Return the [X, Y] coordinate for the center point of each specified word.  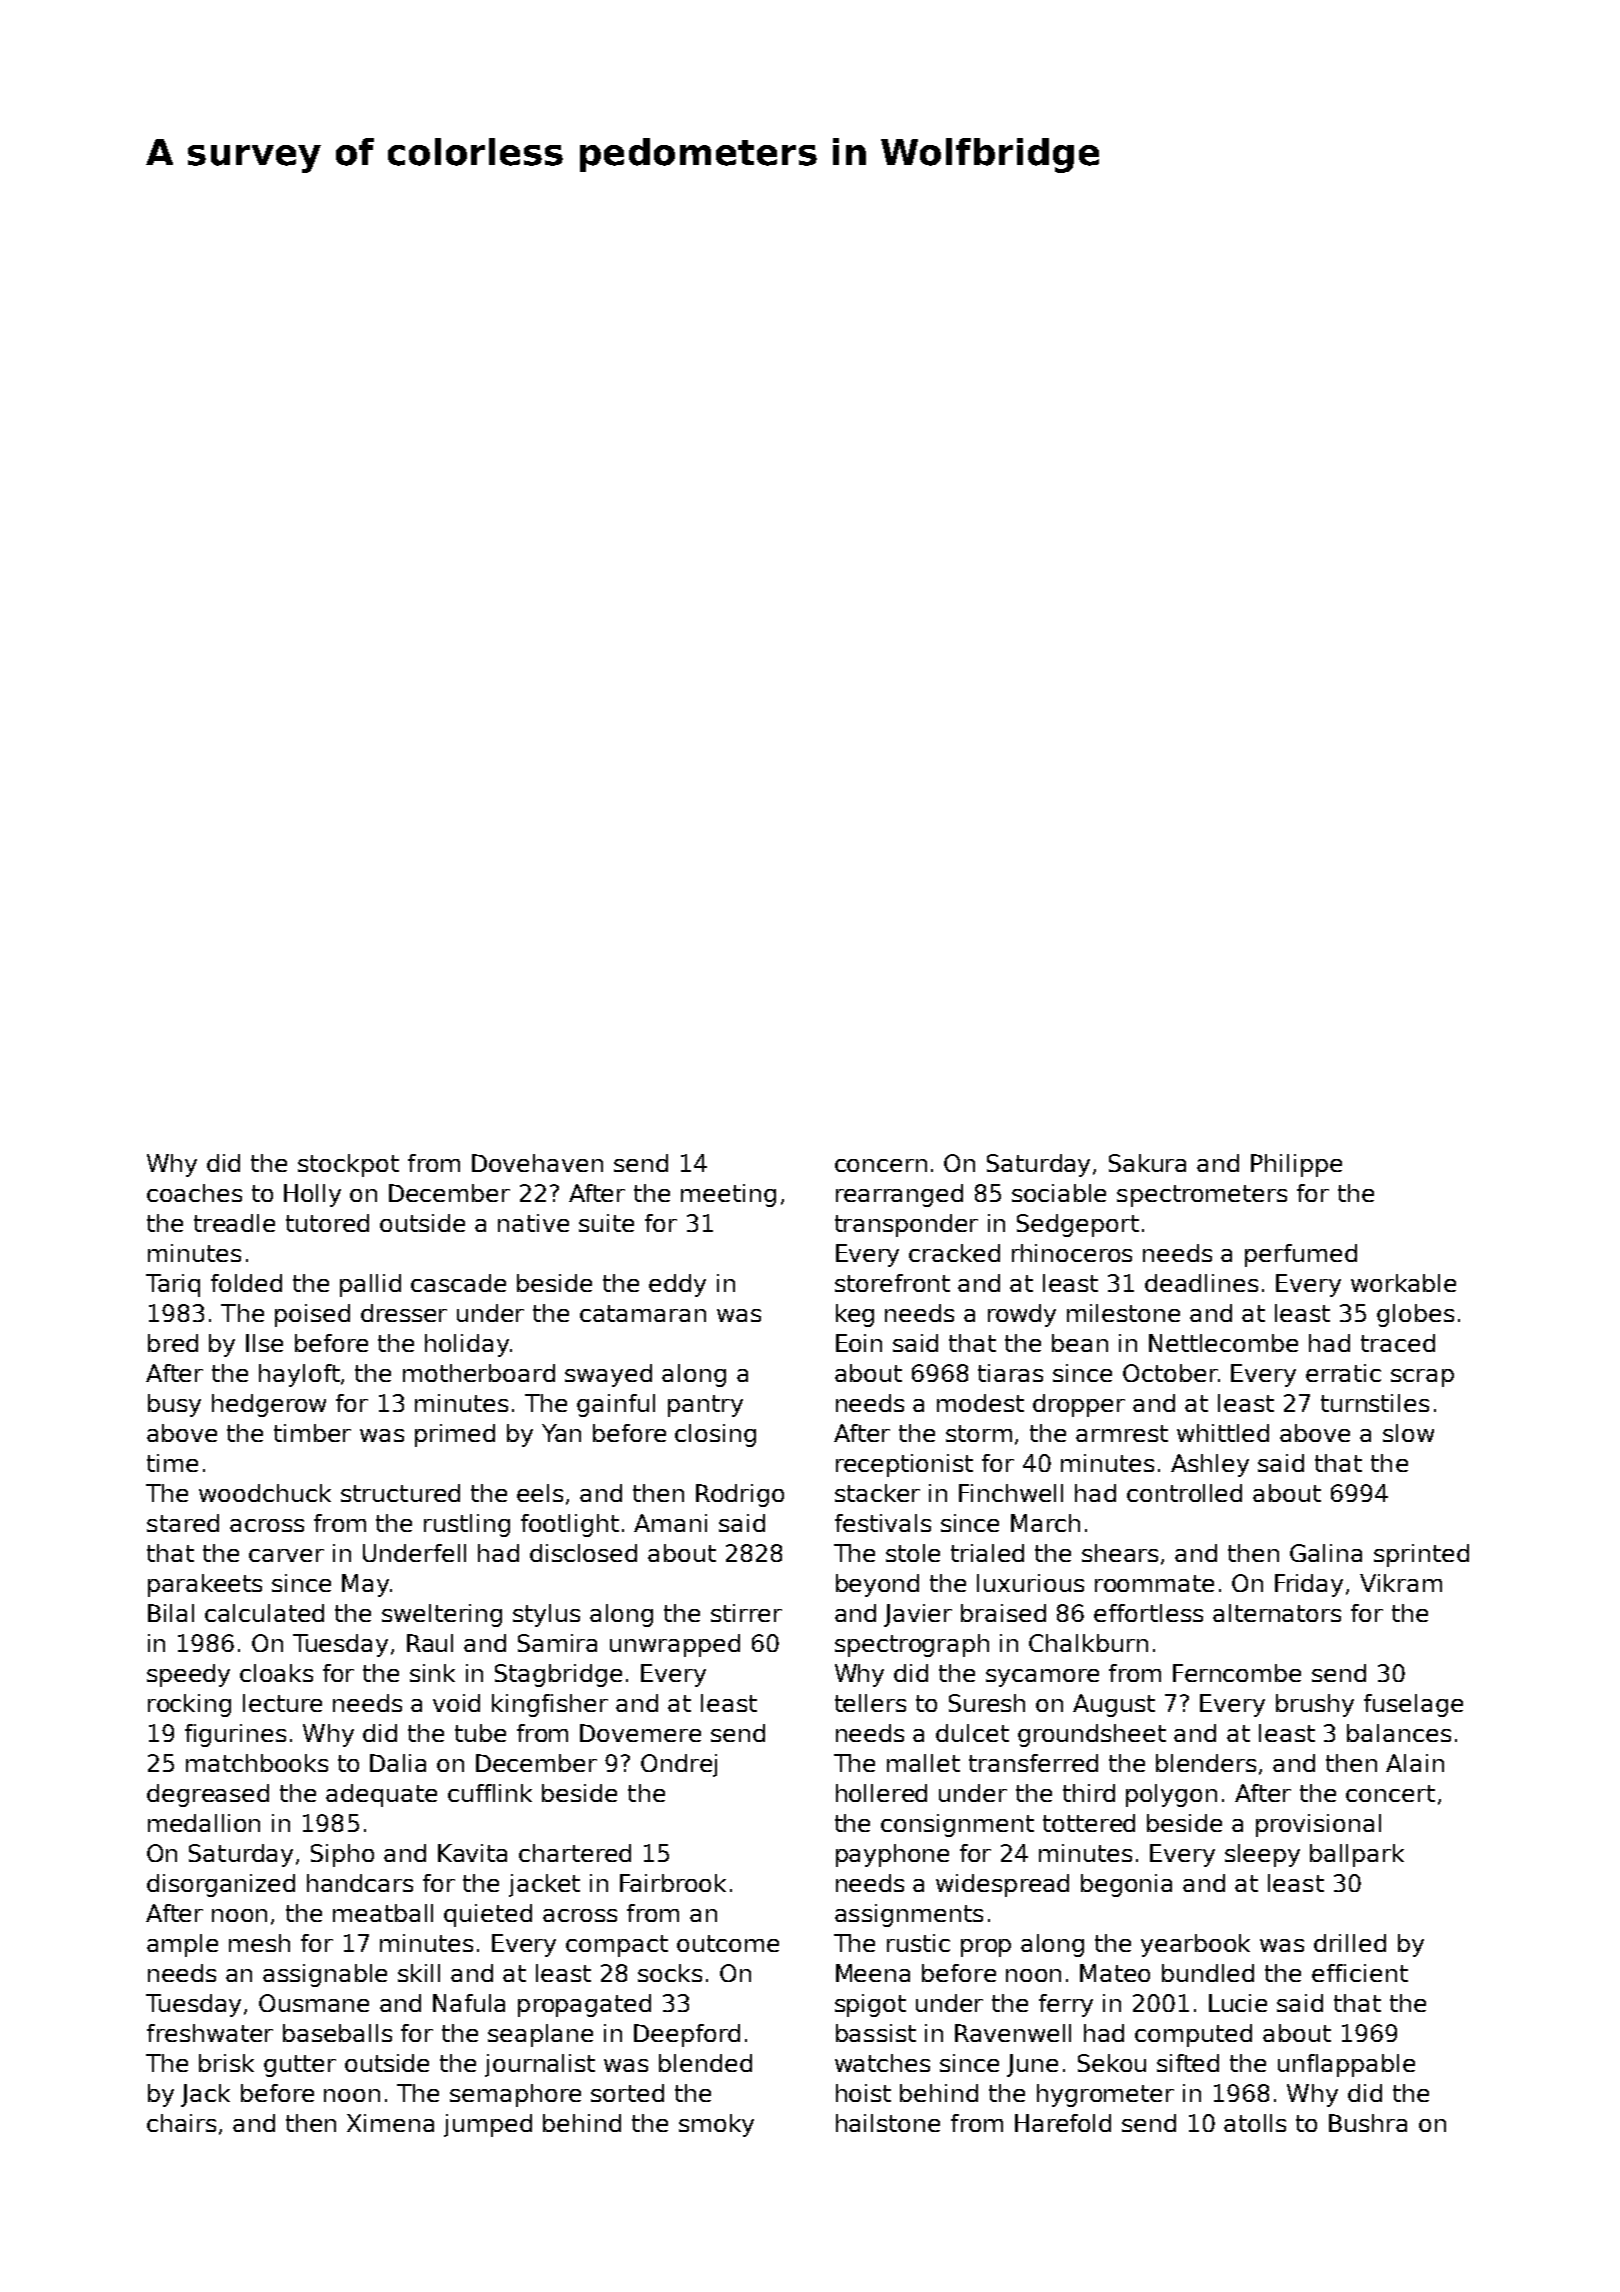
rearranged [899, 1195]
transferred [1033, 1763]
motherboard [479, 1373]
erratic [1343, 1373]
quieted [488, 1915]
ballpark [1357, 1855]
